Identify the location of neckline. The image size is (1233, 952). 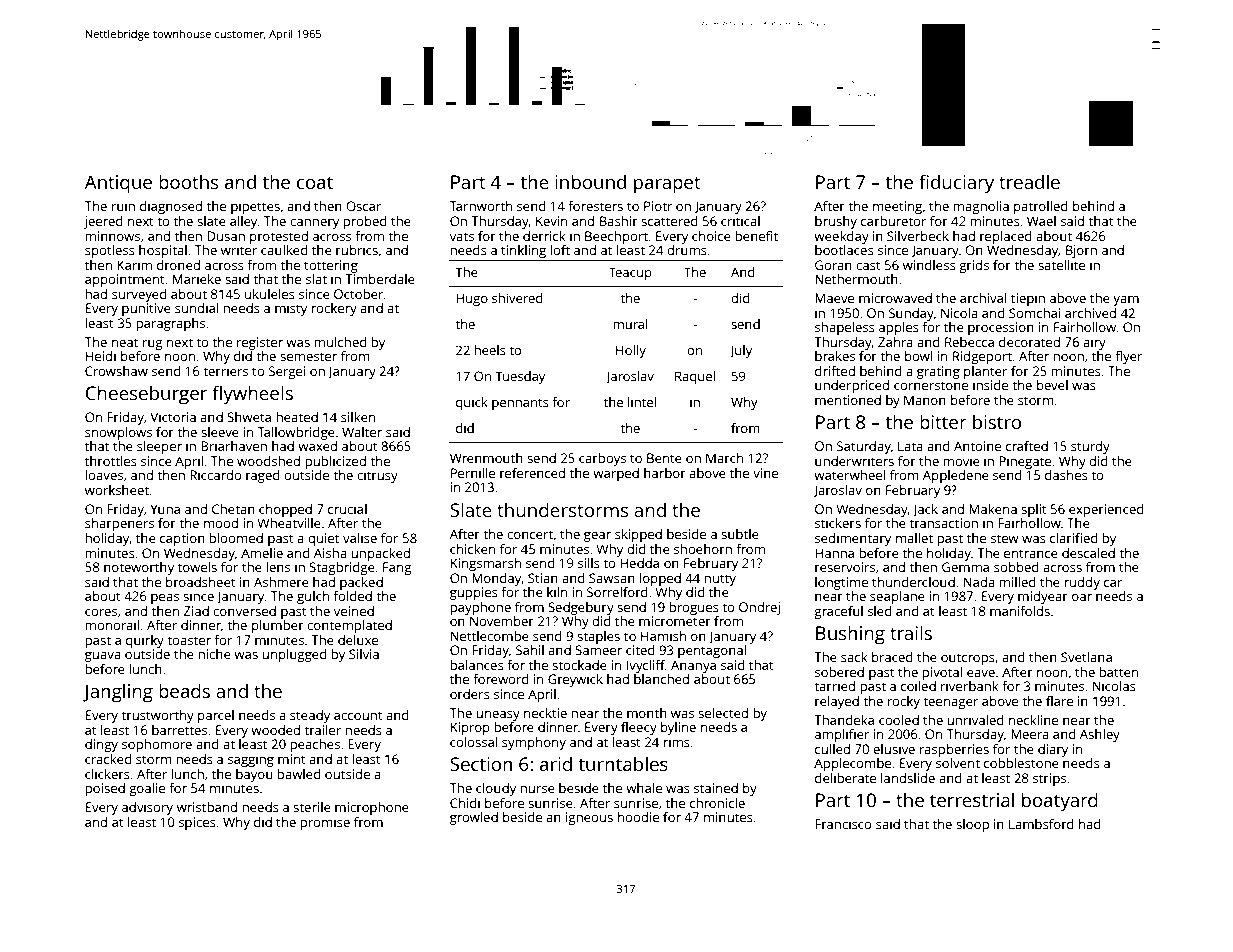
(1033, 720).
